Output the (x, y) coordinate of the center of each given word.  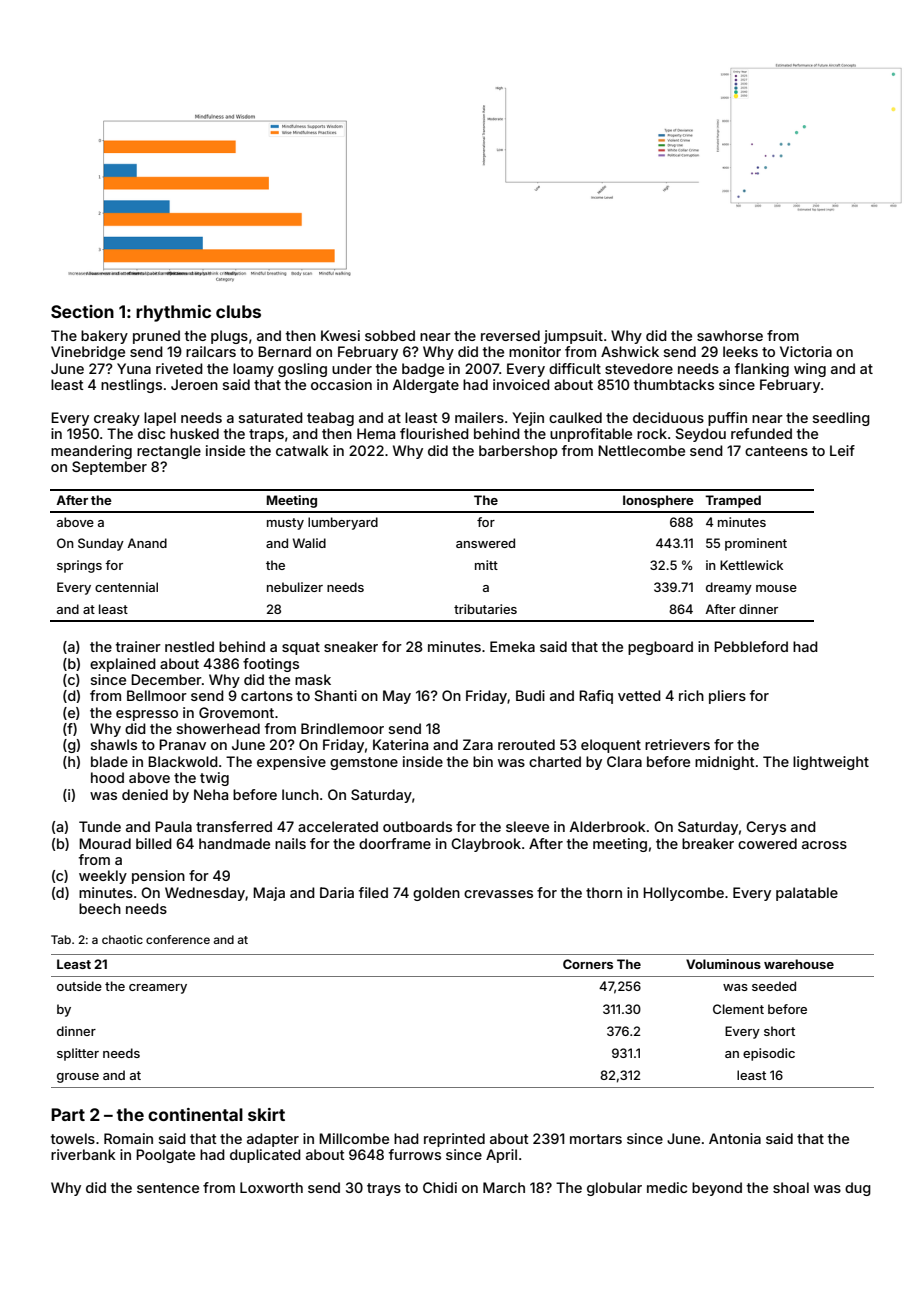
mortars (596, 1139)
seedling (841, 419)
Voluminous (723, 964)
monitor (535, 351)
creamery (158, 989)
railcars (211, 351)
